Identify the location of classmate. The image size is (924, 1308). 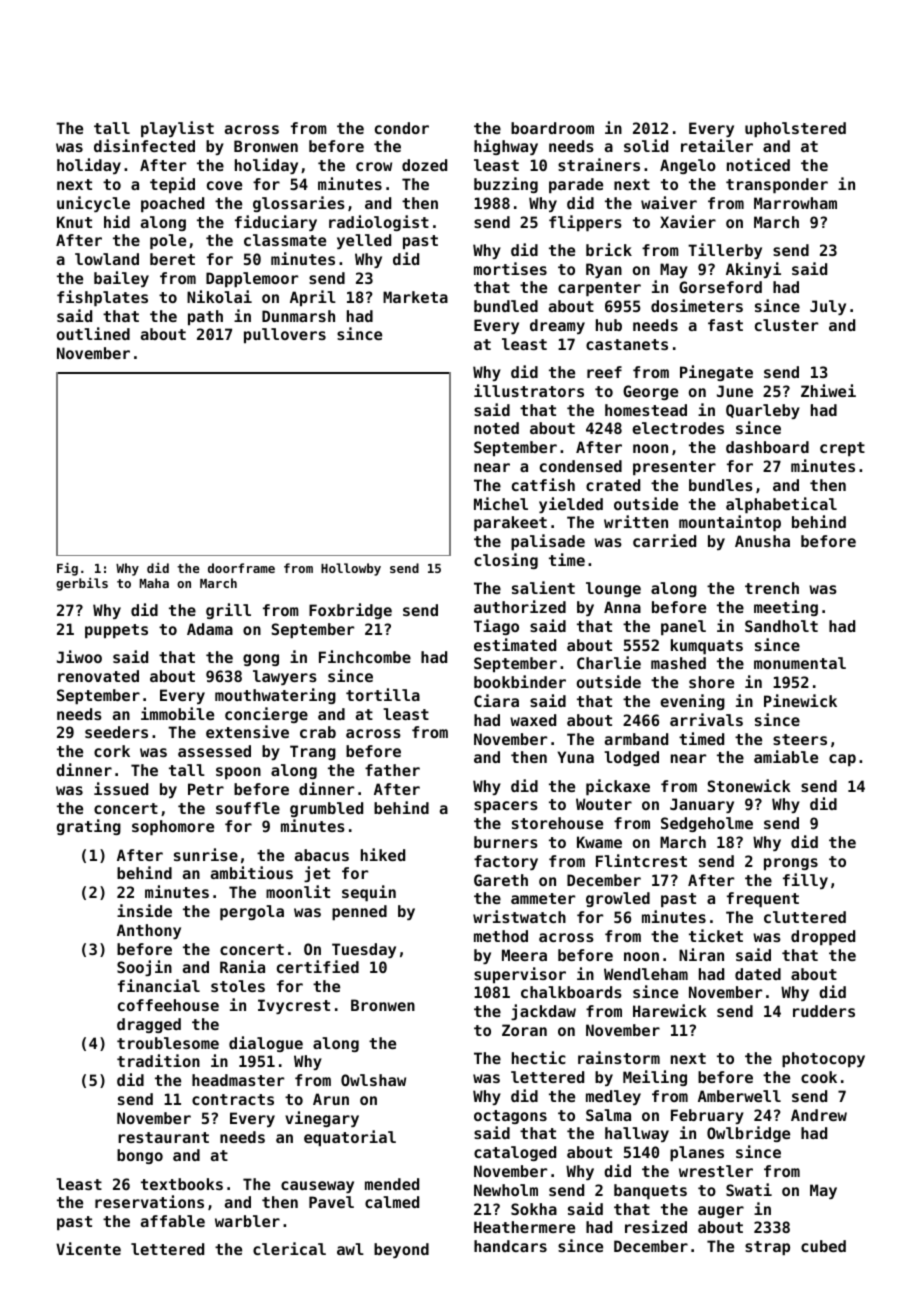
(285, 240).
